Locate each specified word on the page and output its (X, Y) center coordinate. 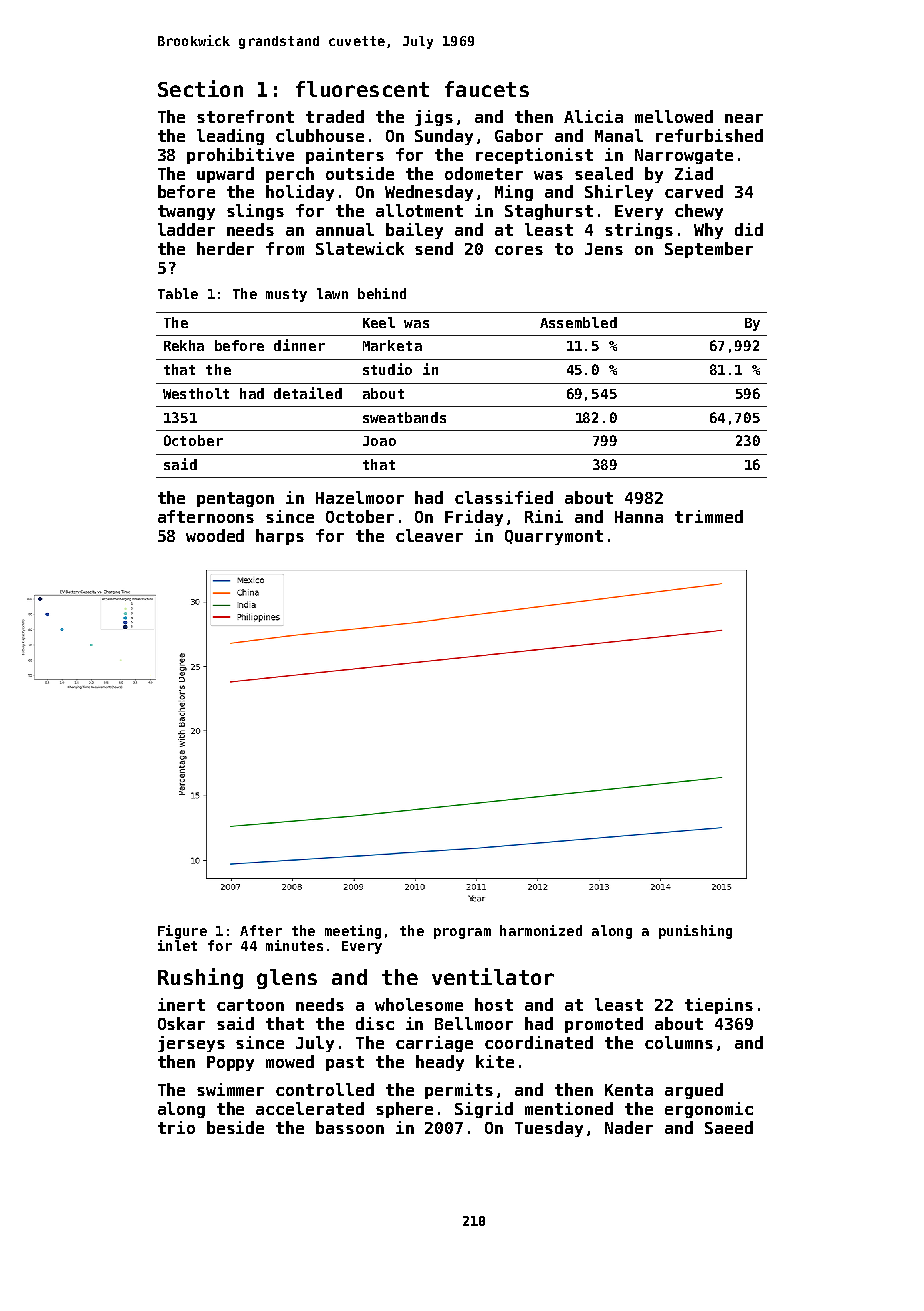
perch (290, 175)
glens (287, 979)
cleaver (429, 535)
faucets (487, 89)
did (749, 229)
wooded (215, 535)
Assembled (578, 322)
